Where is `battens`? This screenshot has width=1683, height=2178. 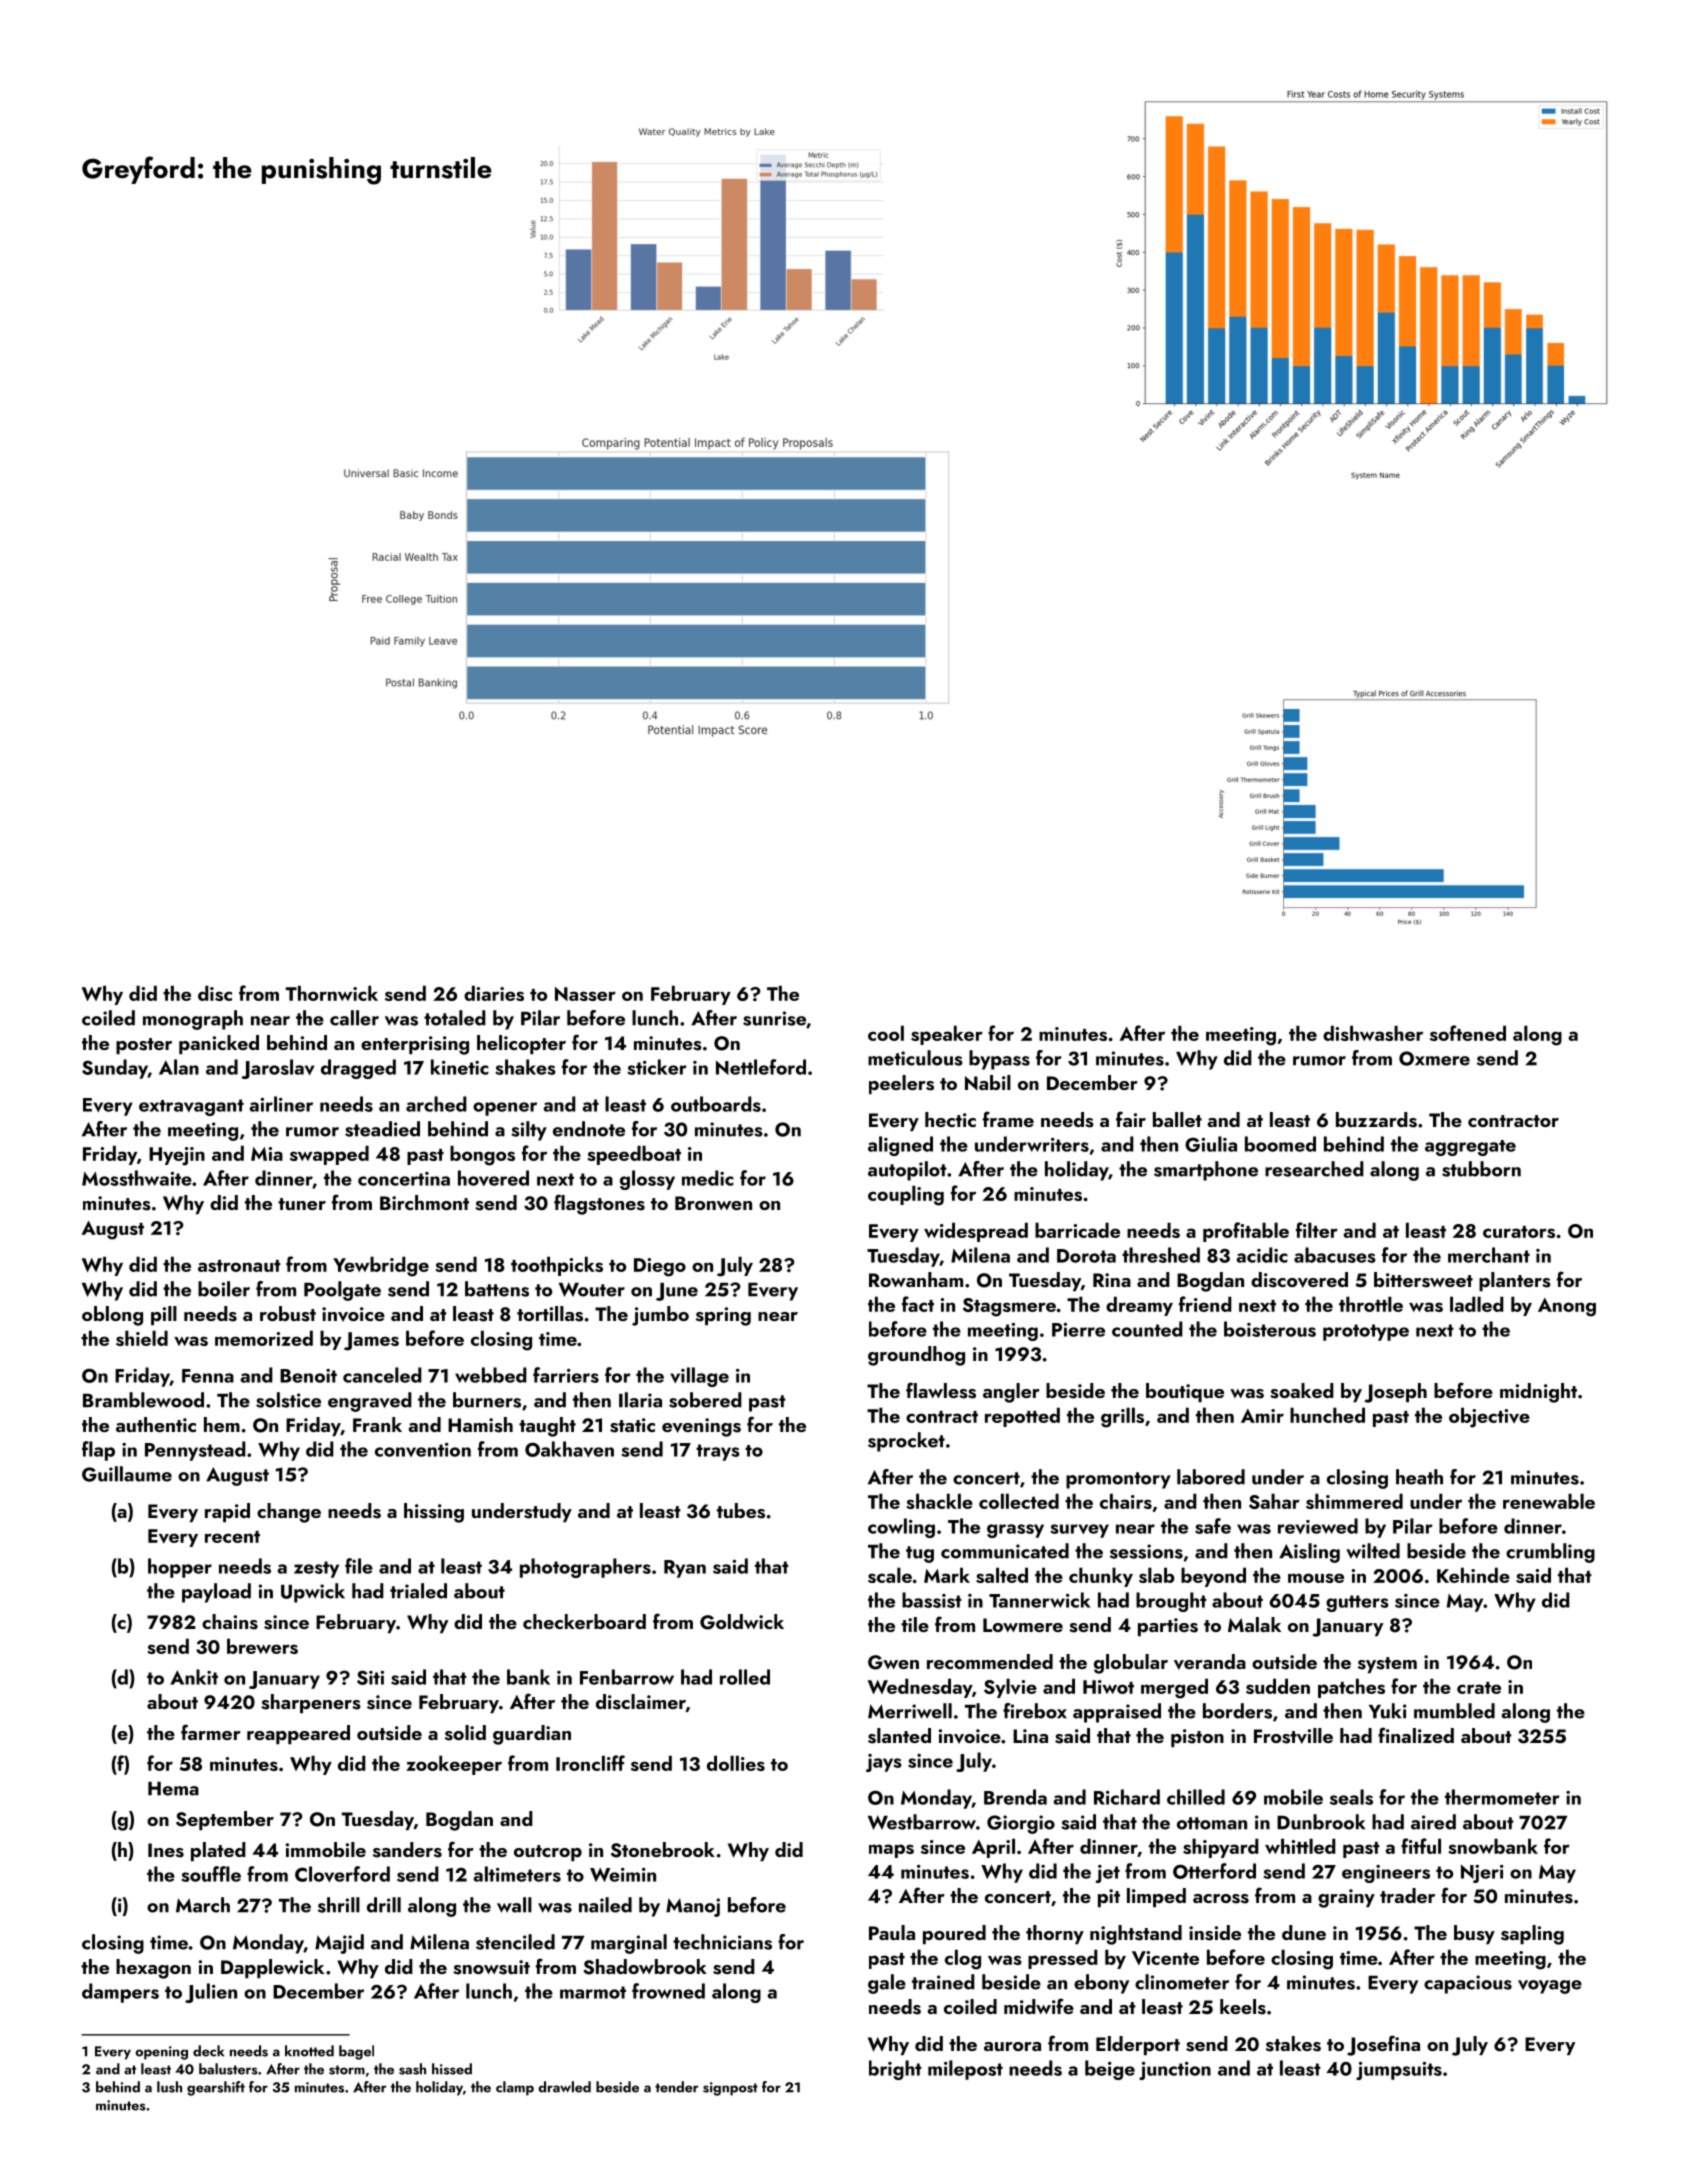 battens is located at coordinates (497, 1289).
